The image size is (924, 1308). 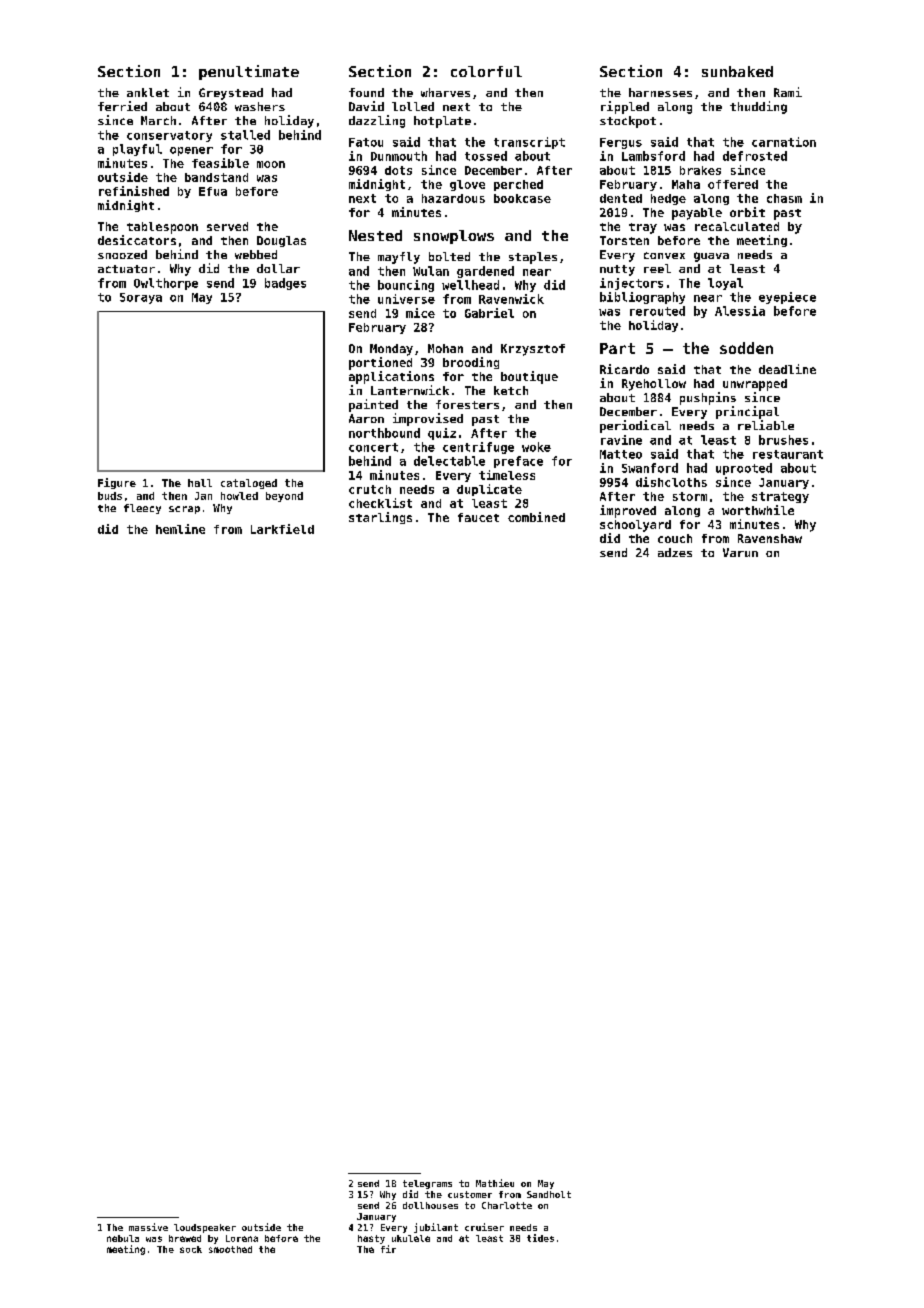 I want to click on Figure, so click(x=117, y=483).
